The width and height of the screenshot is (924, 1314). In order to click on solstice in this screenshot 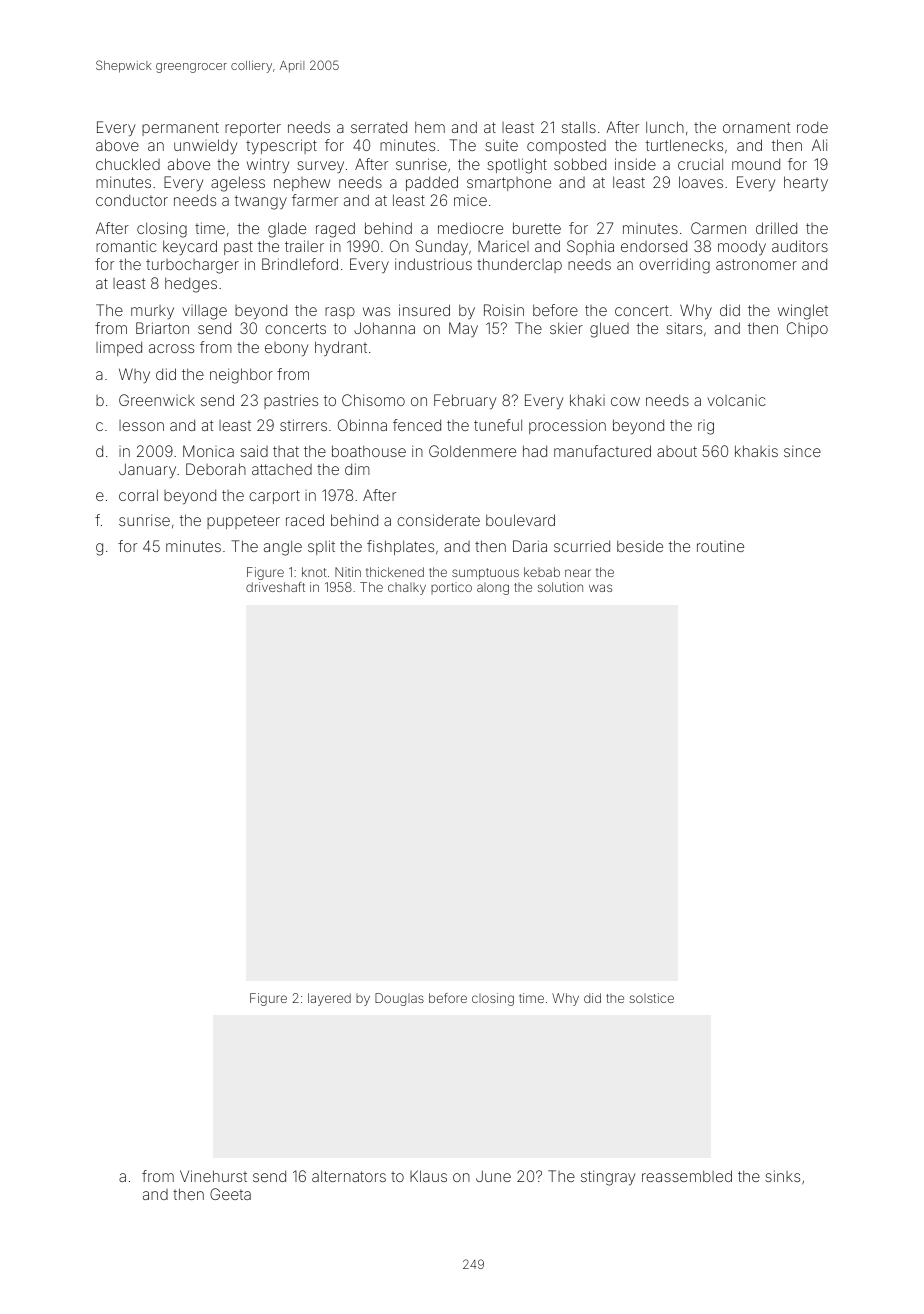, I will do `click(652, 998)`.
